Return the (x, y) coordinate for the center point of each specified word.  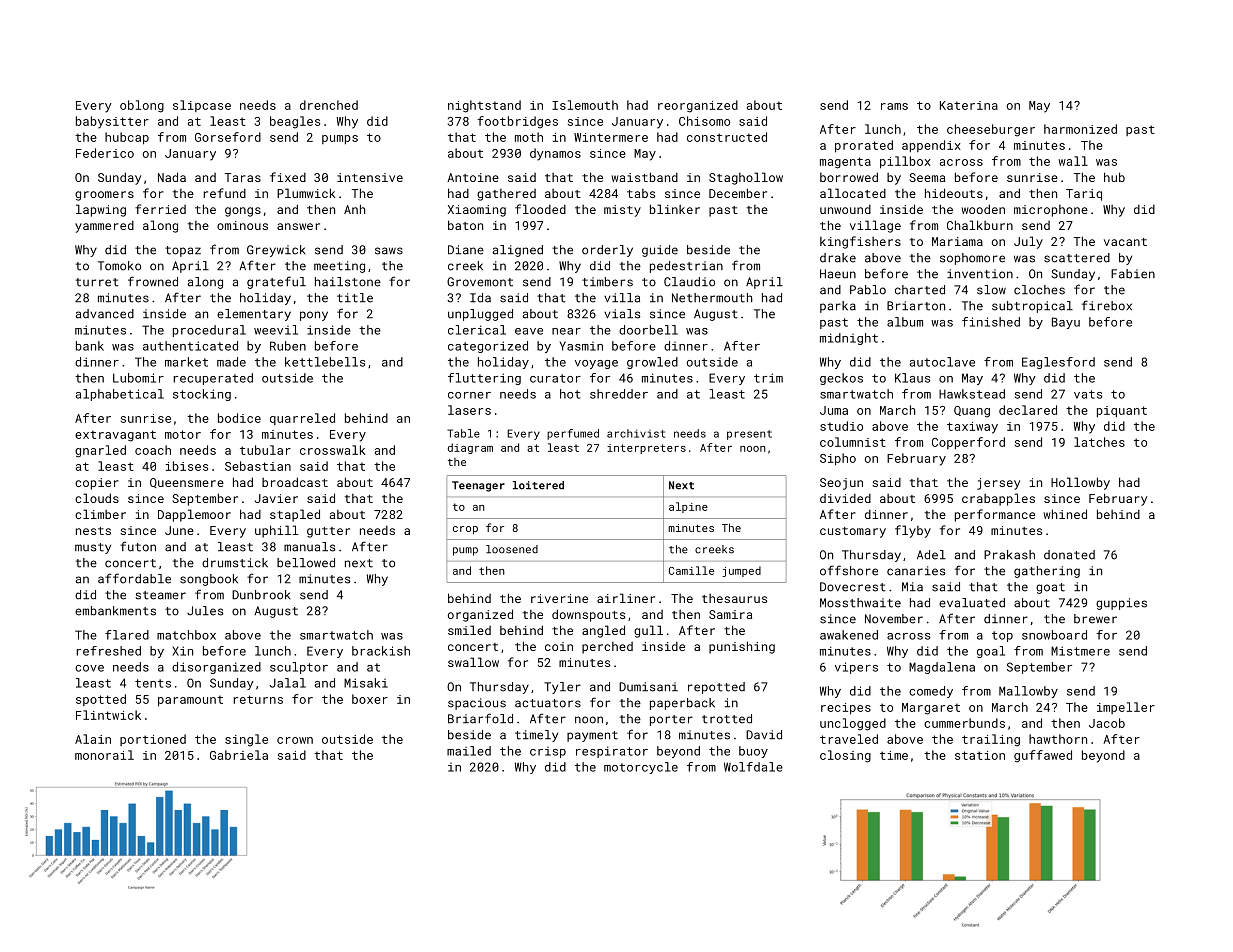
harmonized (1080, 129)
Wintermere (611, 137)
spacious (477, 704)
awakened (849, 635)
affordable (134, 578)
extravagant (115, 436)
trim (768, 378)
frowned (153, 281)
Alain (93, 739)
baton (465, 225)
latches (1099, 442)
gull (648, 631)
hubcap (127, 138)
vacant (1125, 242)
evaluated (972, 603)
